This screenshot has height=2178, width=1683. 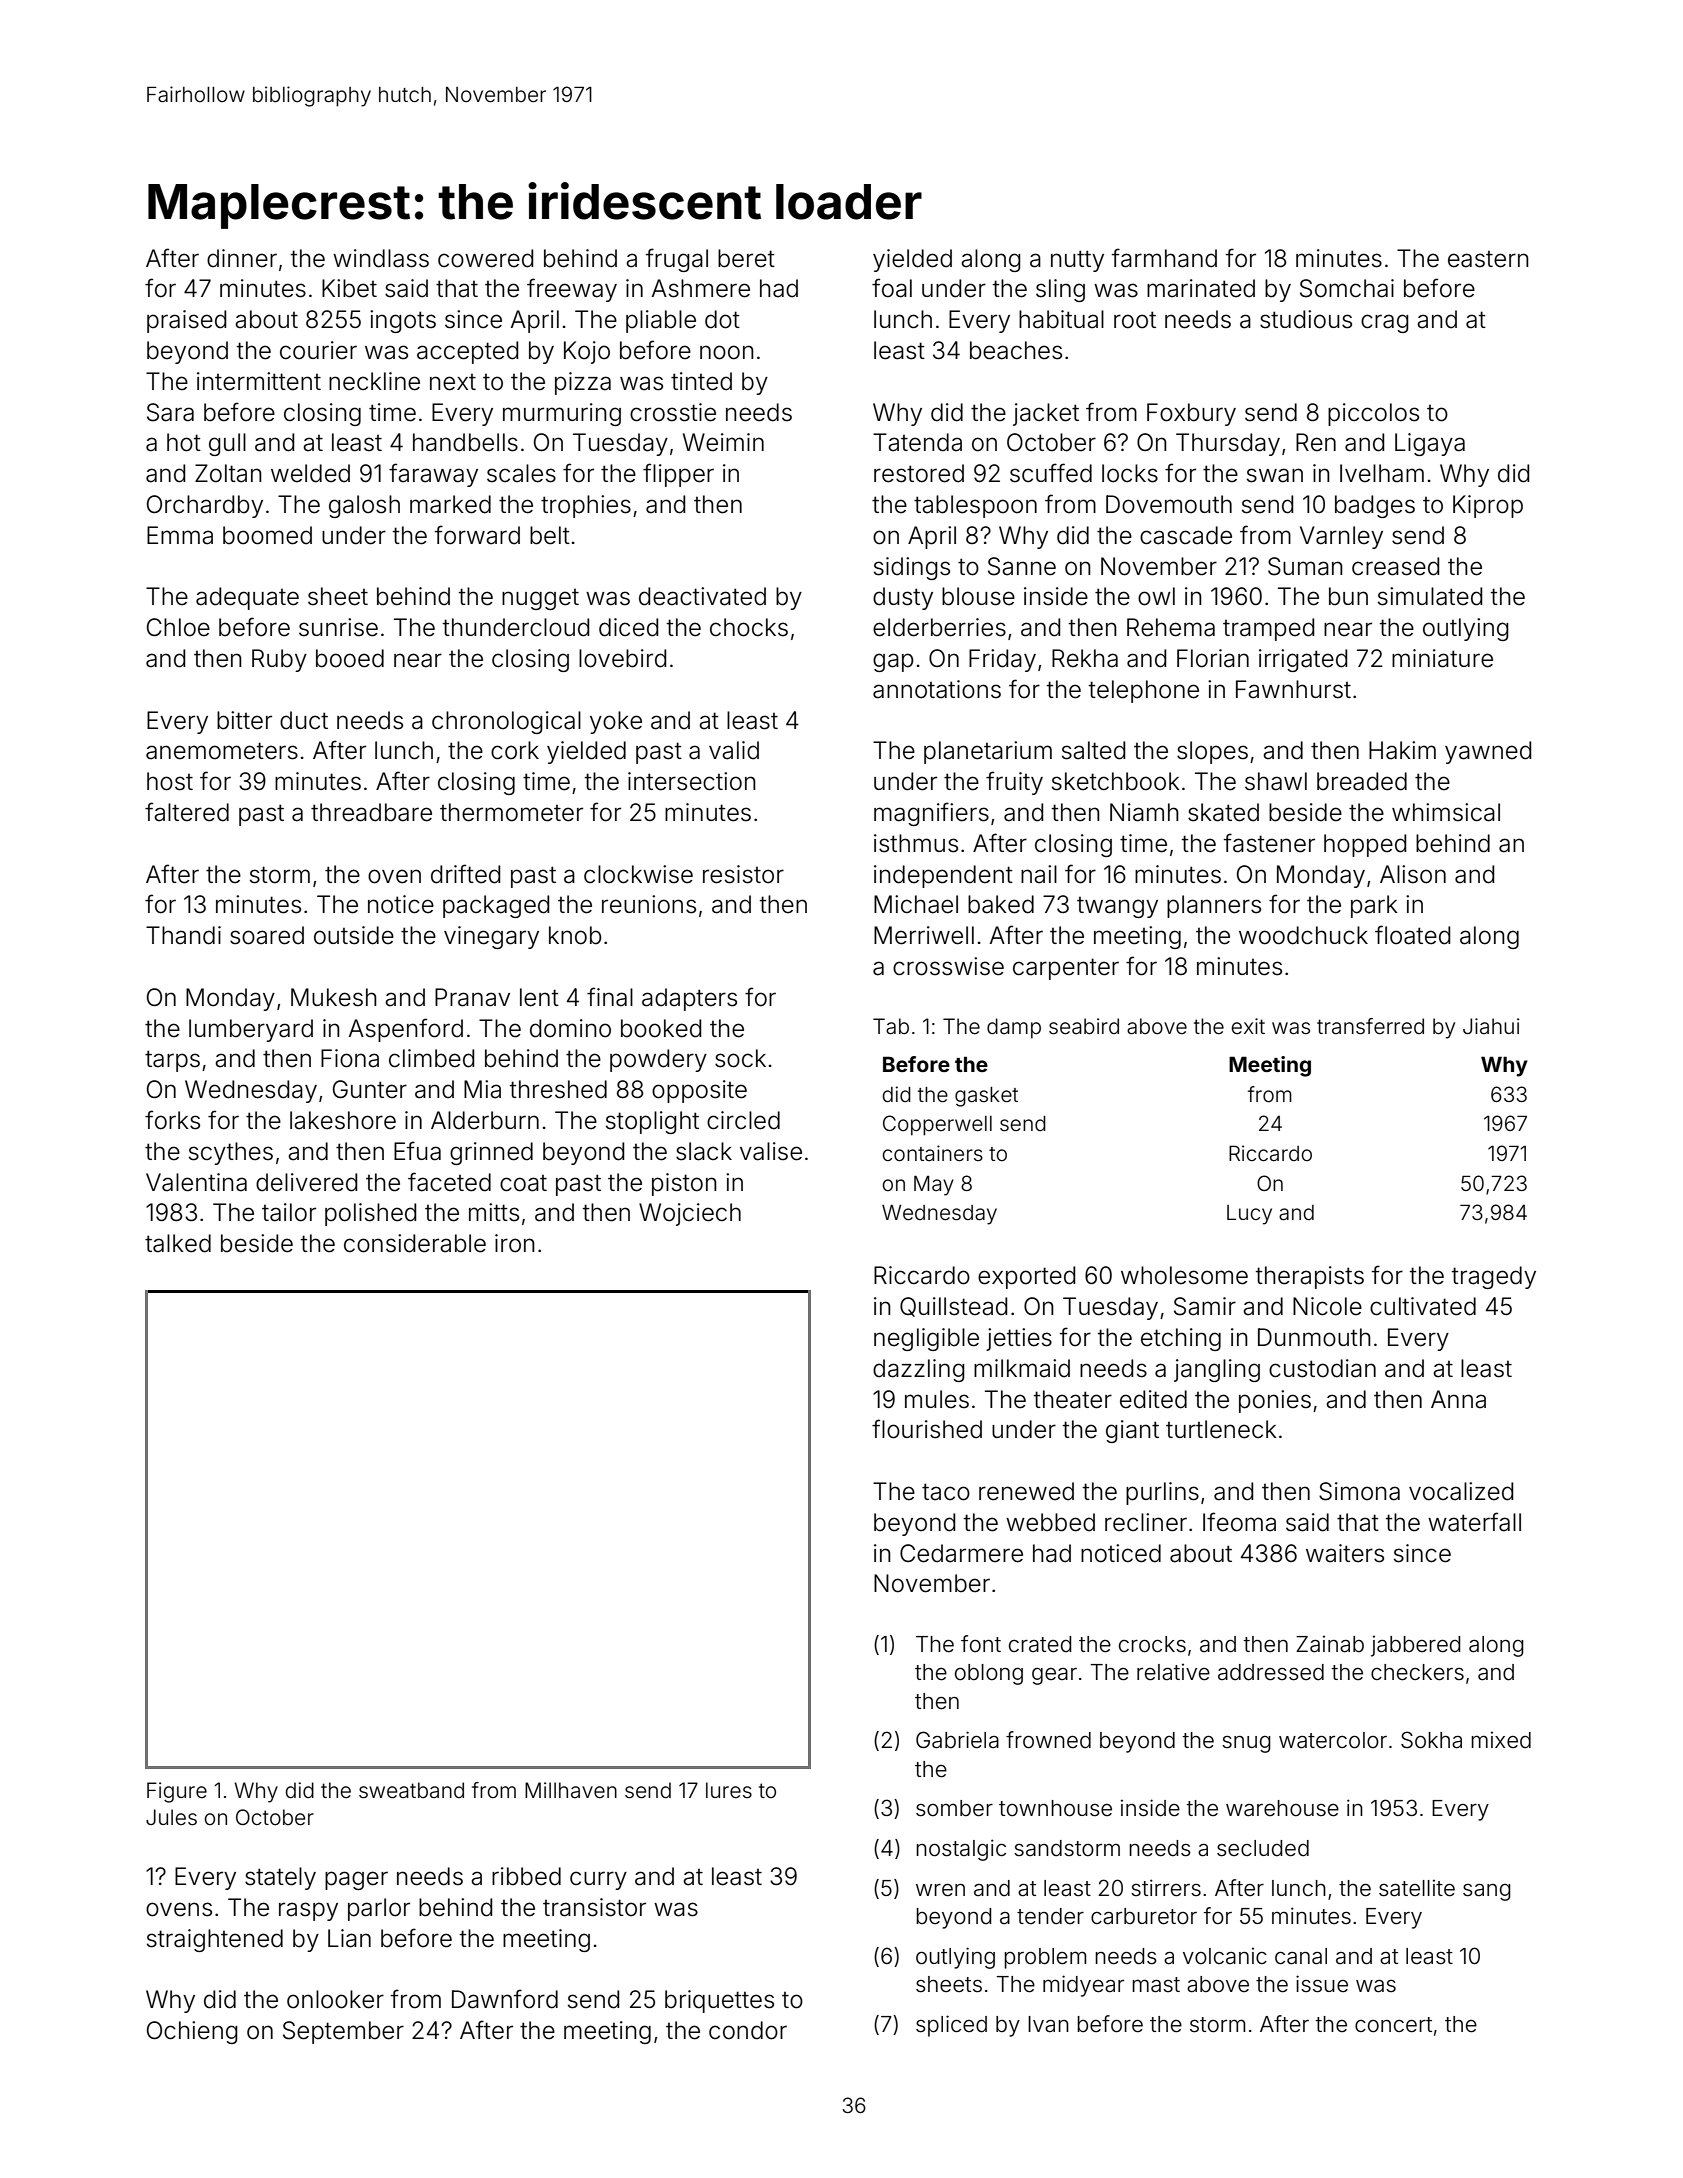 I want to click on Kiprop, so click(x=1488, y=506).
